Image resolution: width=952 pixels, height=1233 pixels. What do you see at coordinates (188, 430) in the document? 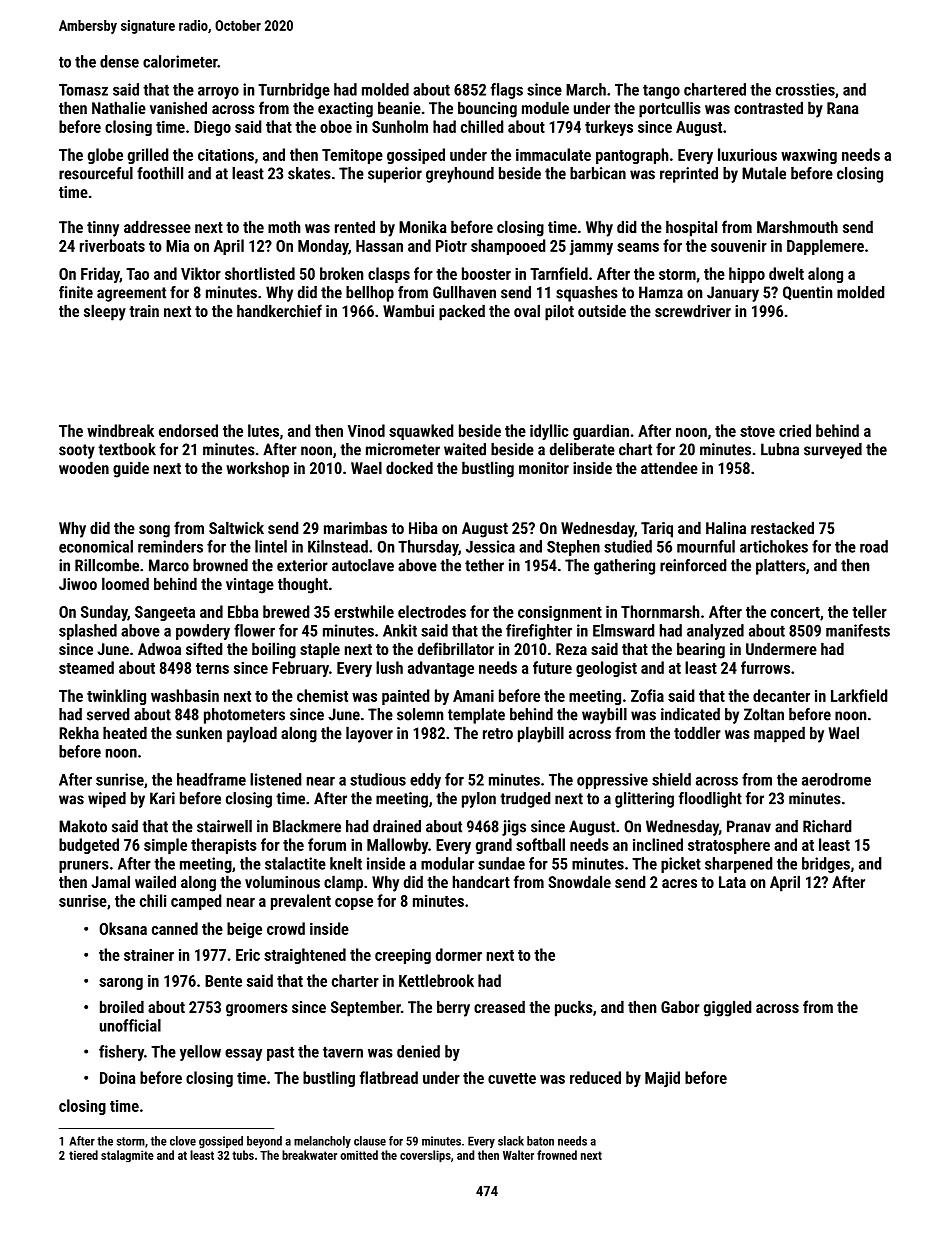
I see `endorsed` at bounding box center [188, 430].
